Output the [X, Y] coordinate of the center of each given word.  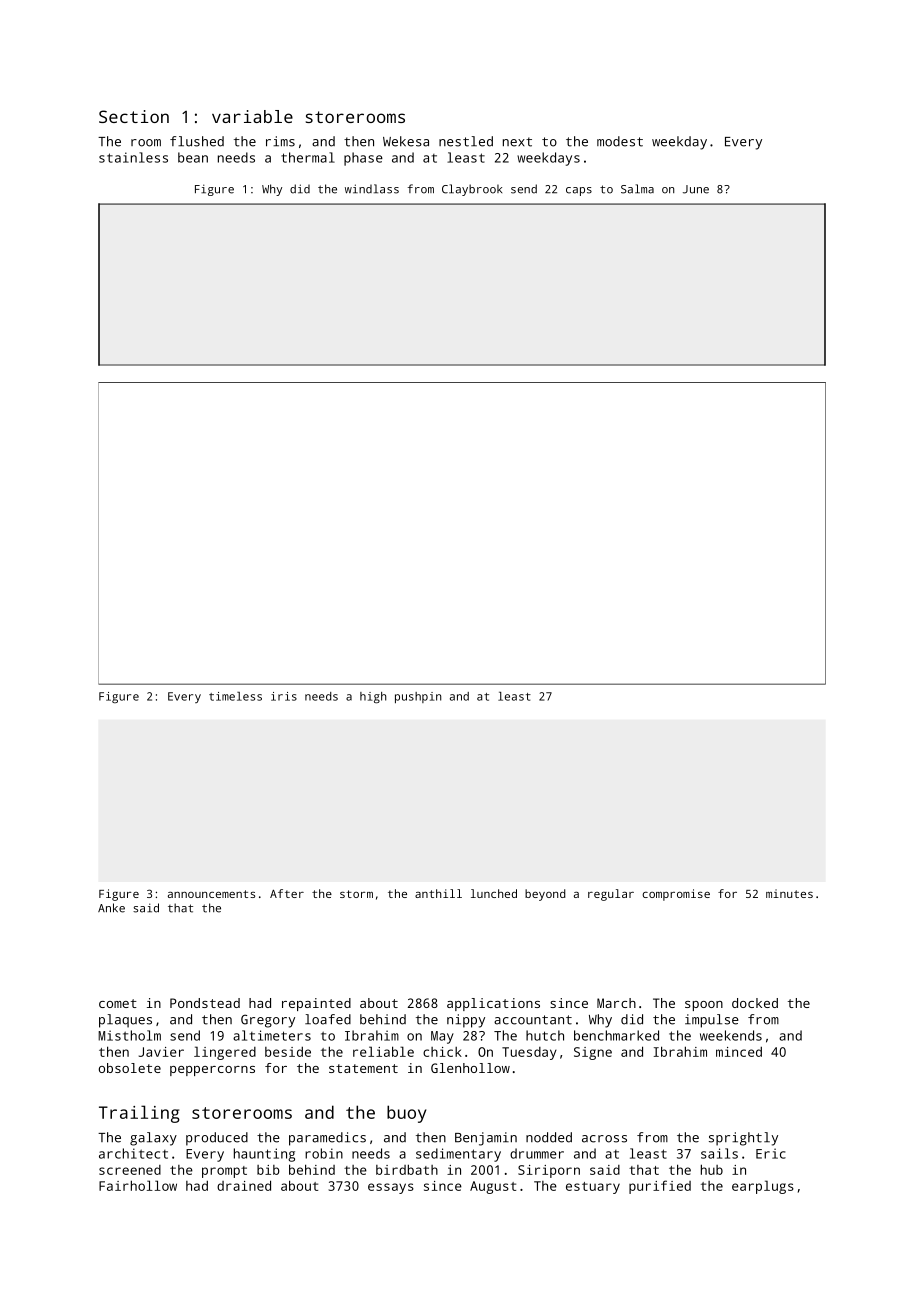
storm [356, 894]
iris [284, 696]
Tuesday [529, 1053]
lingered [225, 1053]
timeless [235, 696]
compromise [676, 895]
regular [611, 895]
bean [193, 157]
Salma [637, 189]
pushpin [418, 697]
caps [579, 191]
